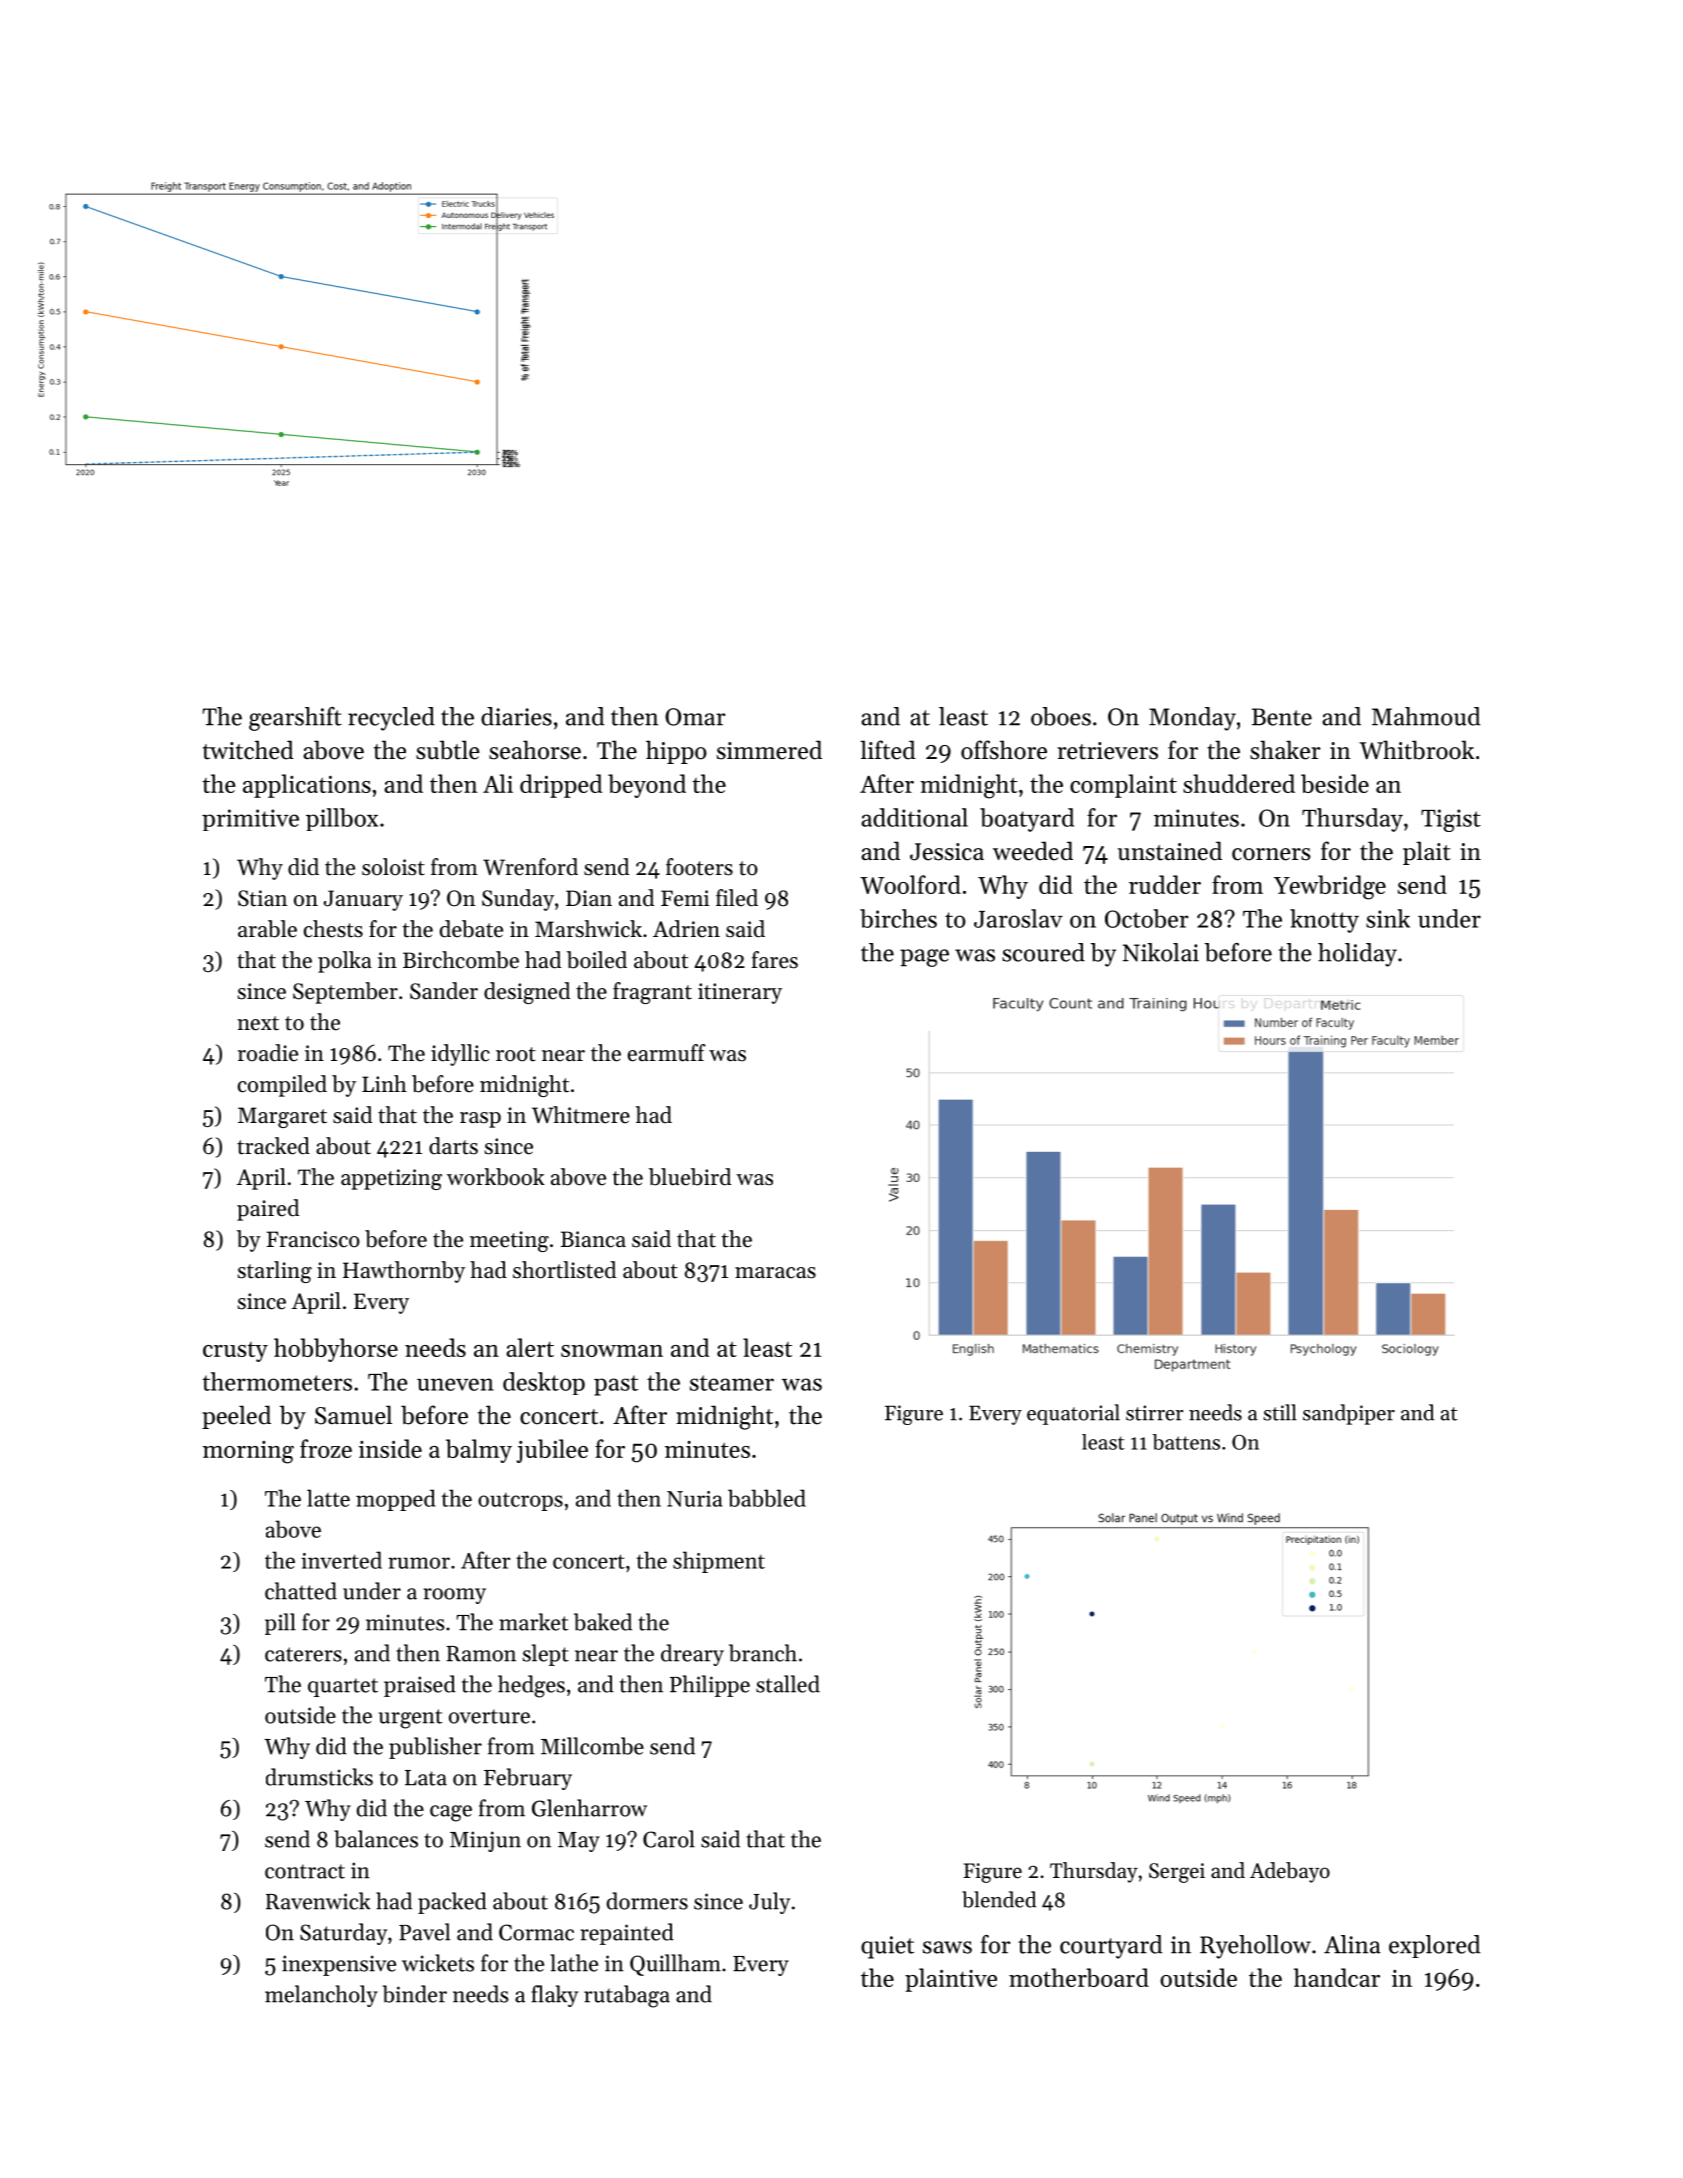  I want to click on Omar, so click(695, 717).
